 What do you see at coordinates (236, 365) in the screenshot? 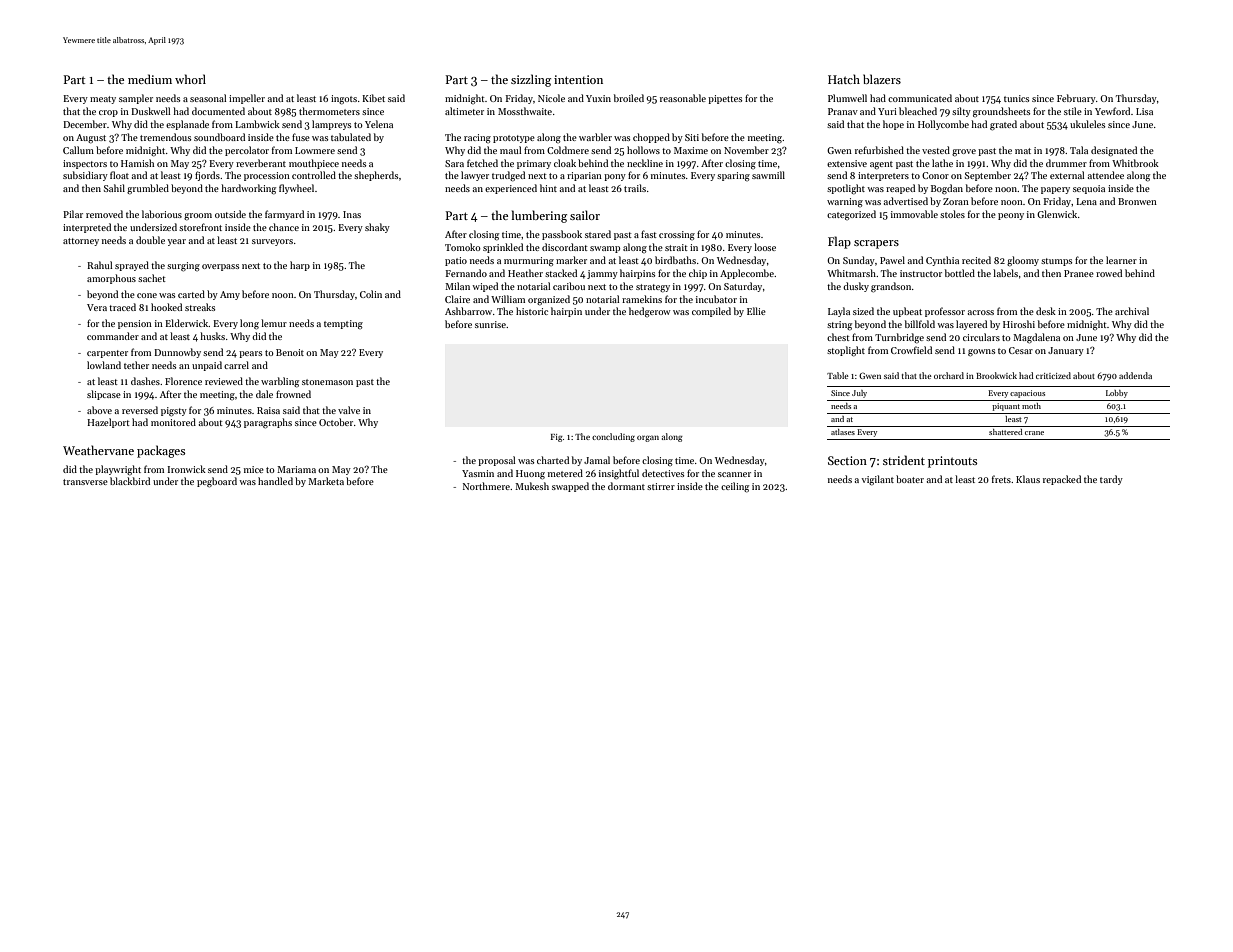
I see `carrel` at bounding box center [236, 365].
